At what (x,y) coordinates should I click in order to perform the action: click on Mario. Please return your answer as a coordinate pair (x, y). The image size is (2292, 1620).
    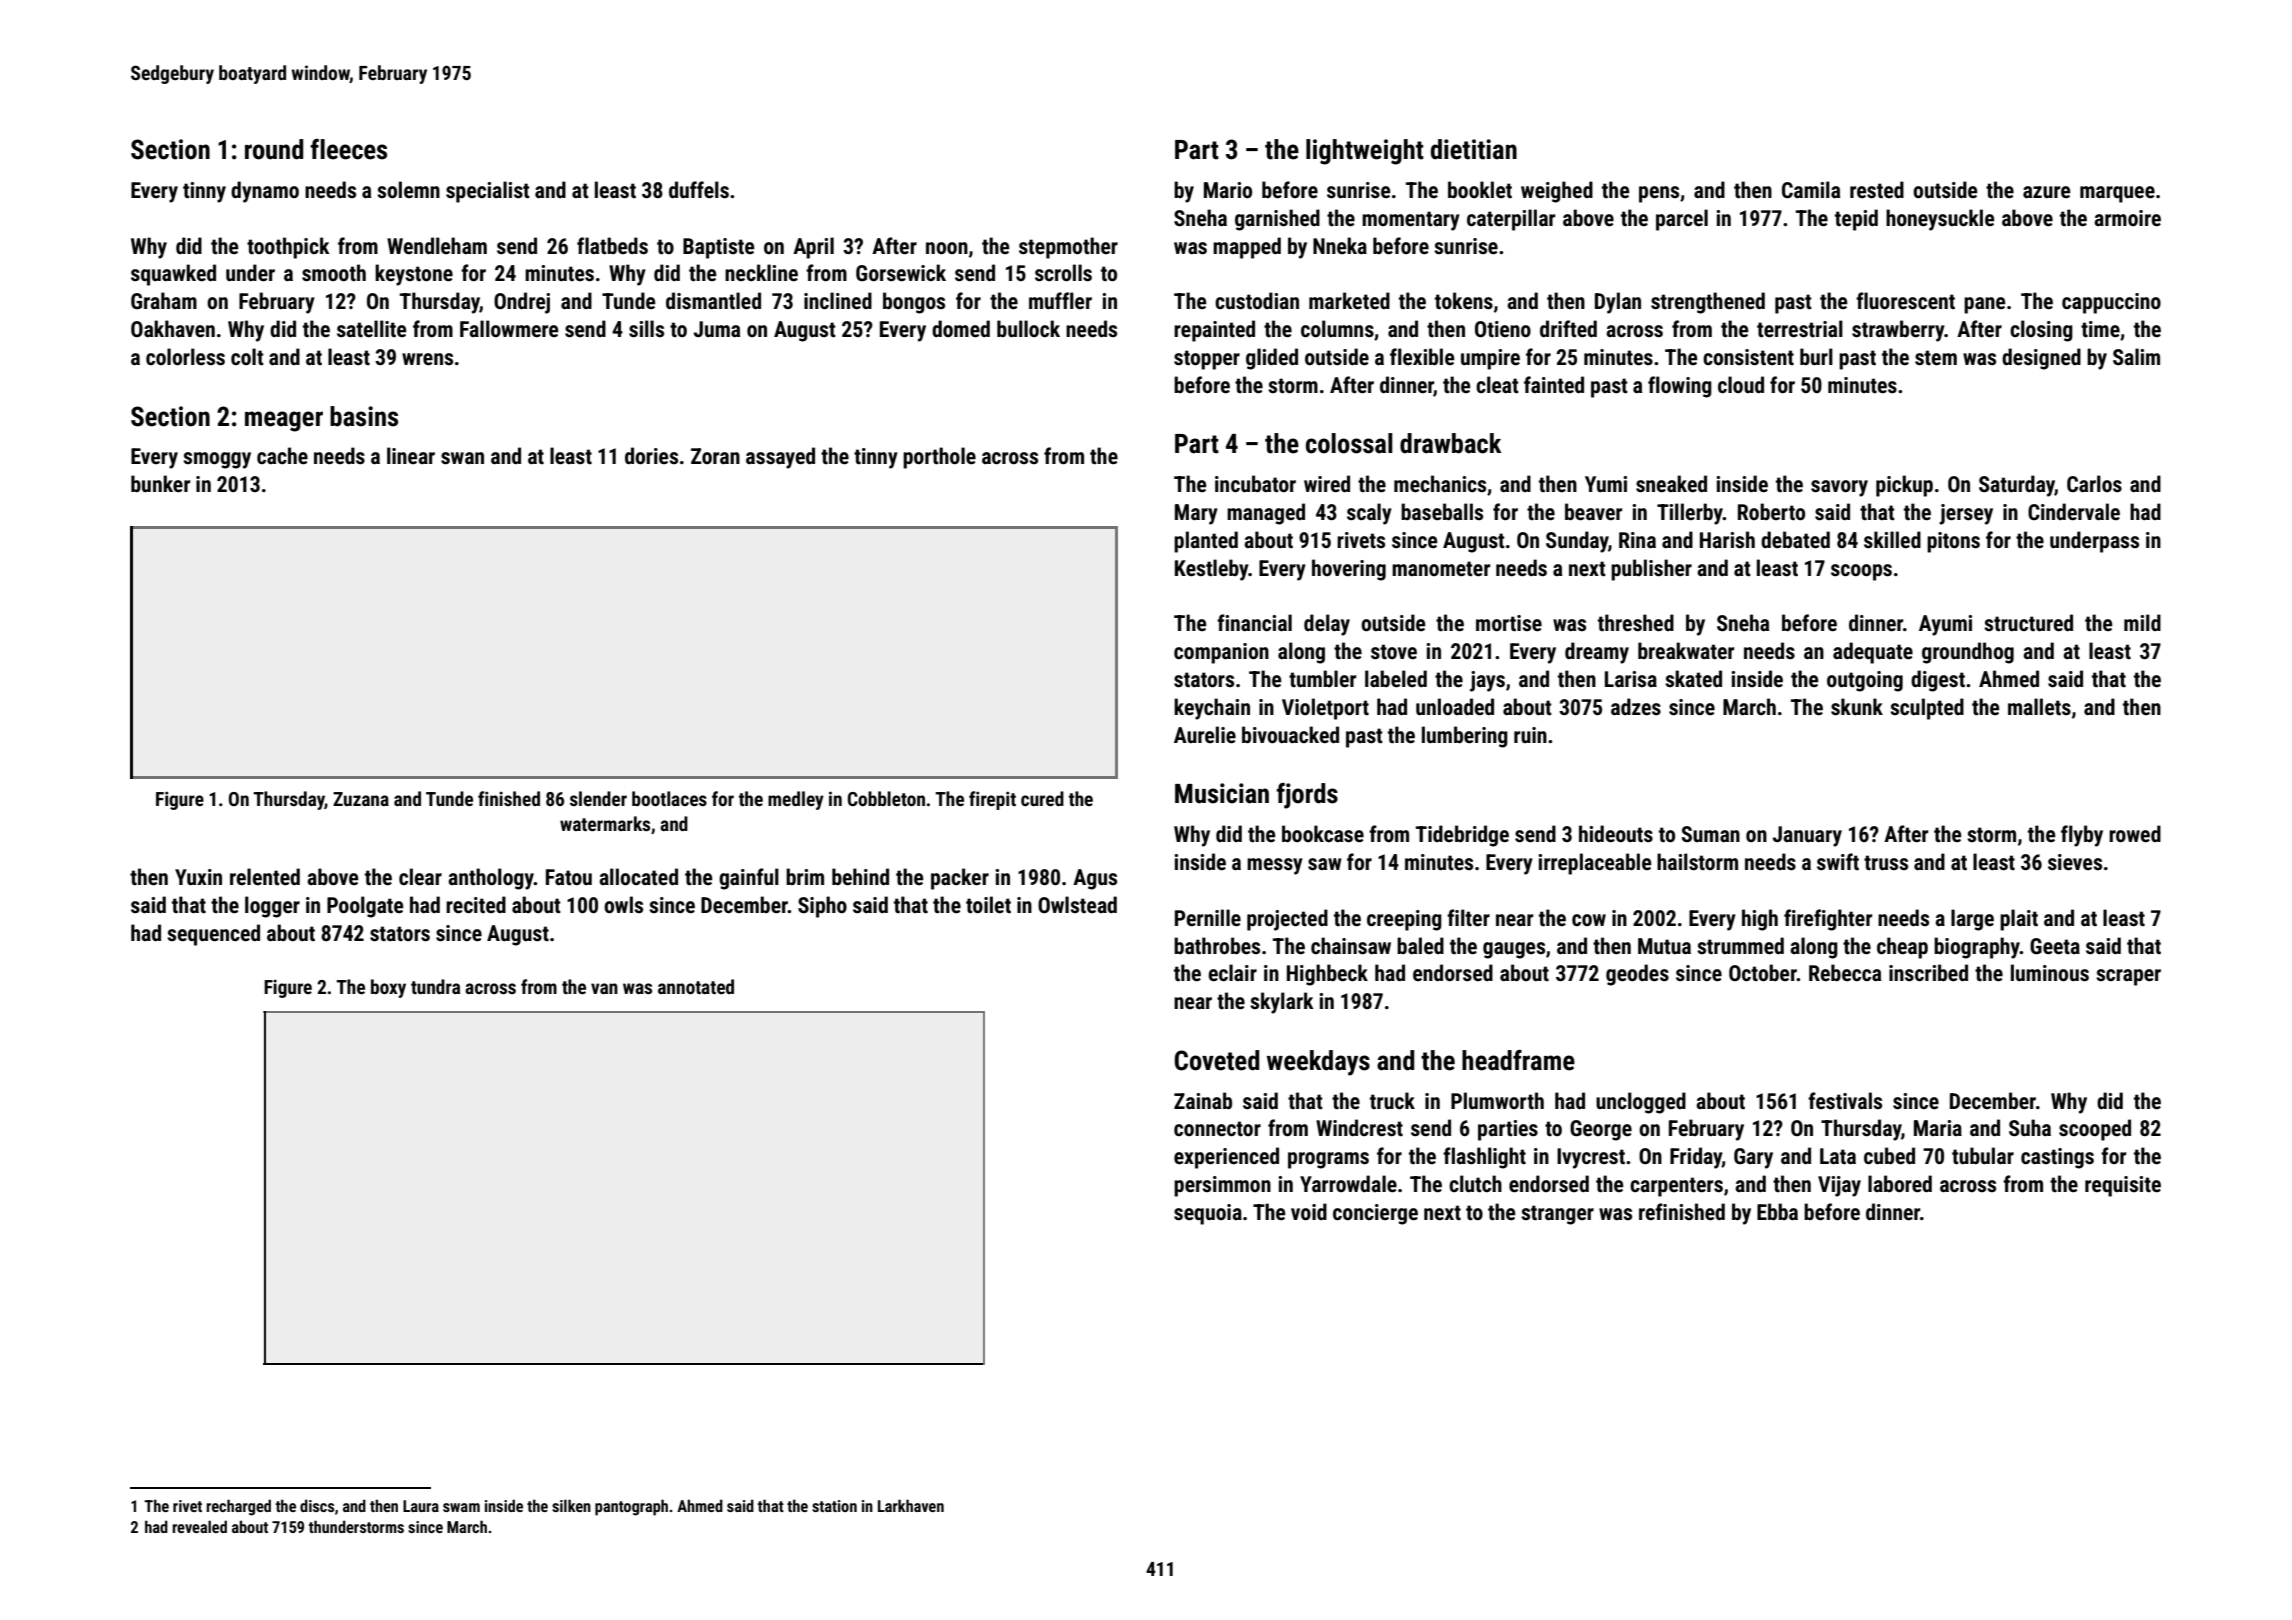
    Looking at the image, I should click on (1228, 190).
